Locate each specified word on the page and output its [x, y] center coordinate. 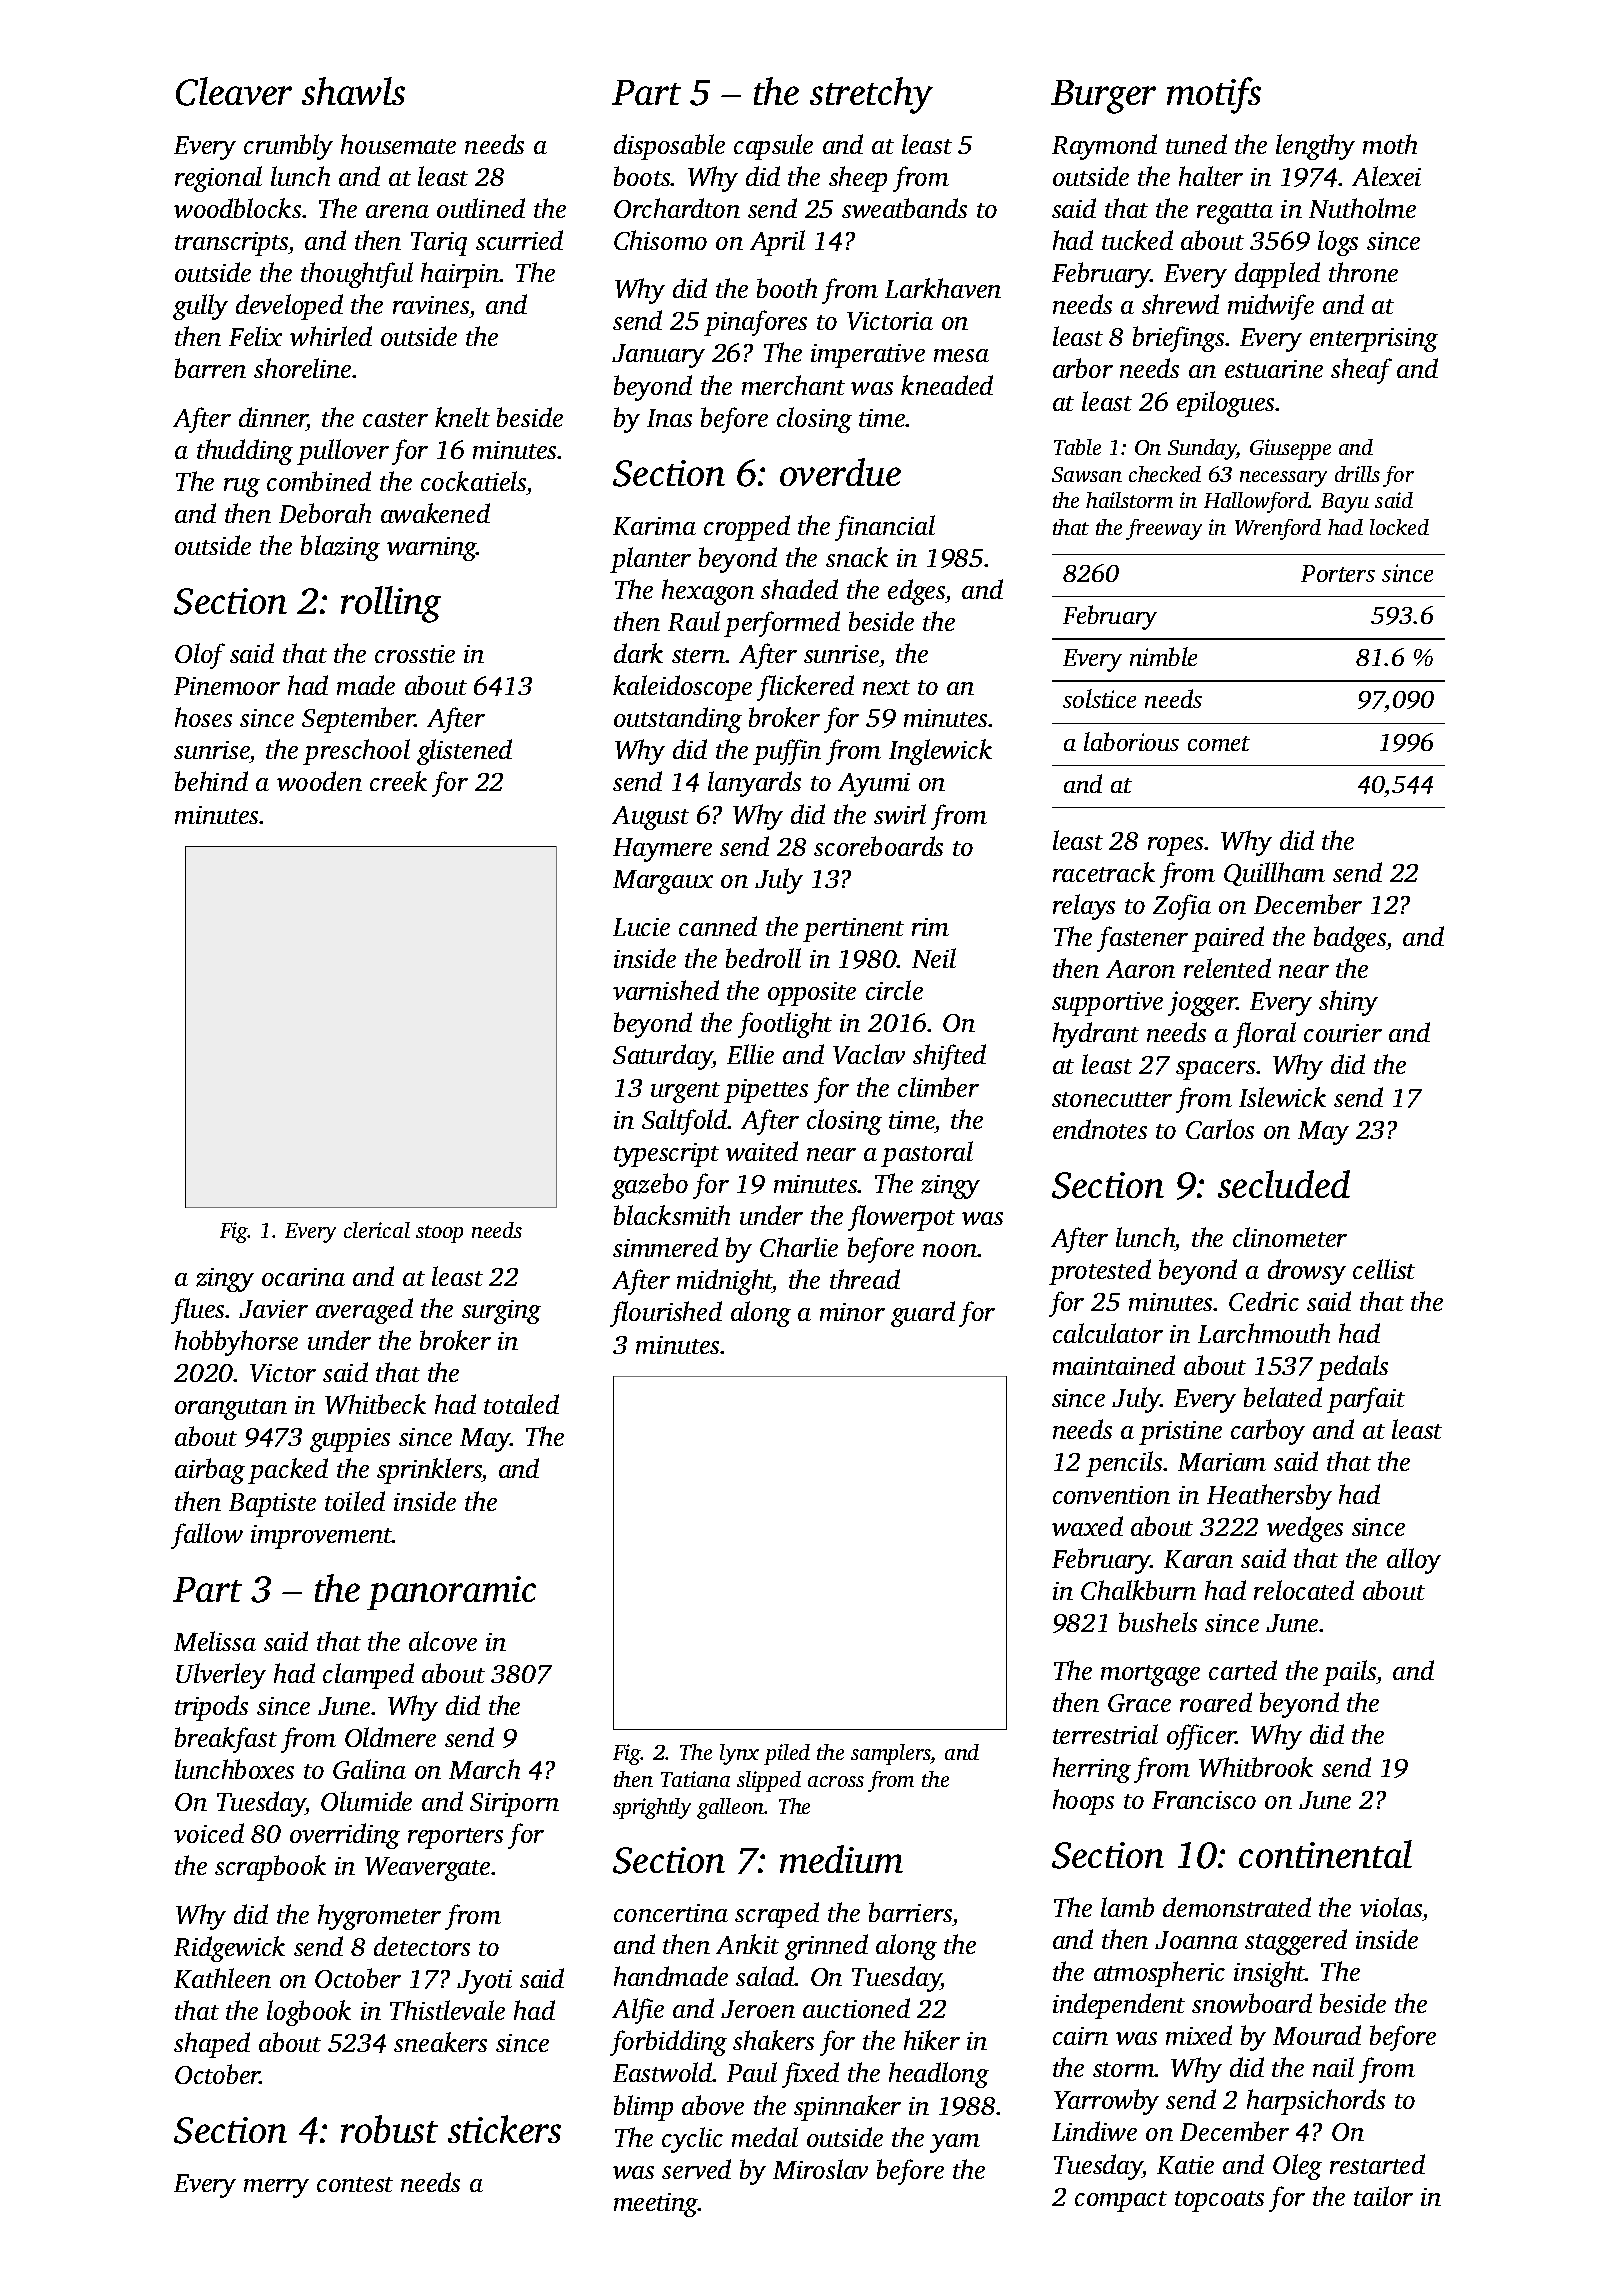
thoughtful [357, 275]
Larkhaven [943, 288]
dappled [1277, 275]
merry [276, 2188]
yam [955, 2143]
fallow [207, 1536]
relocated [1304, 1590]
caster [395, 419]
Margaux [663, 882]
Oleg [1297, 2167]
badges [1350, 939]
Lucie [641, 927]
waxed [1087, 1526]
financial [885, 528]
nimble [1163, 656]
